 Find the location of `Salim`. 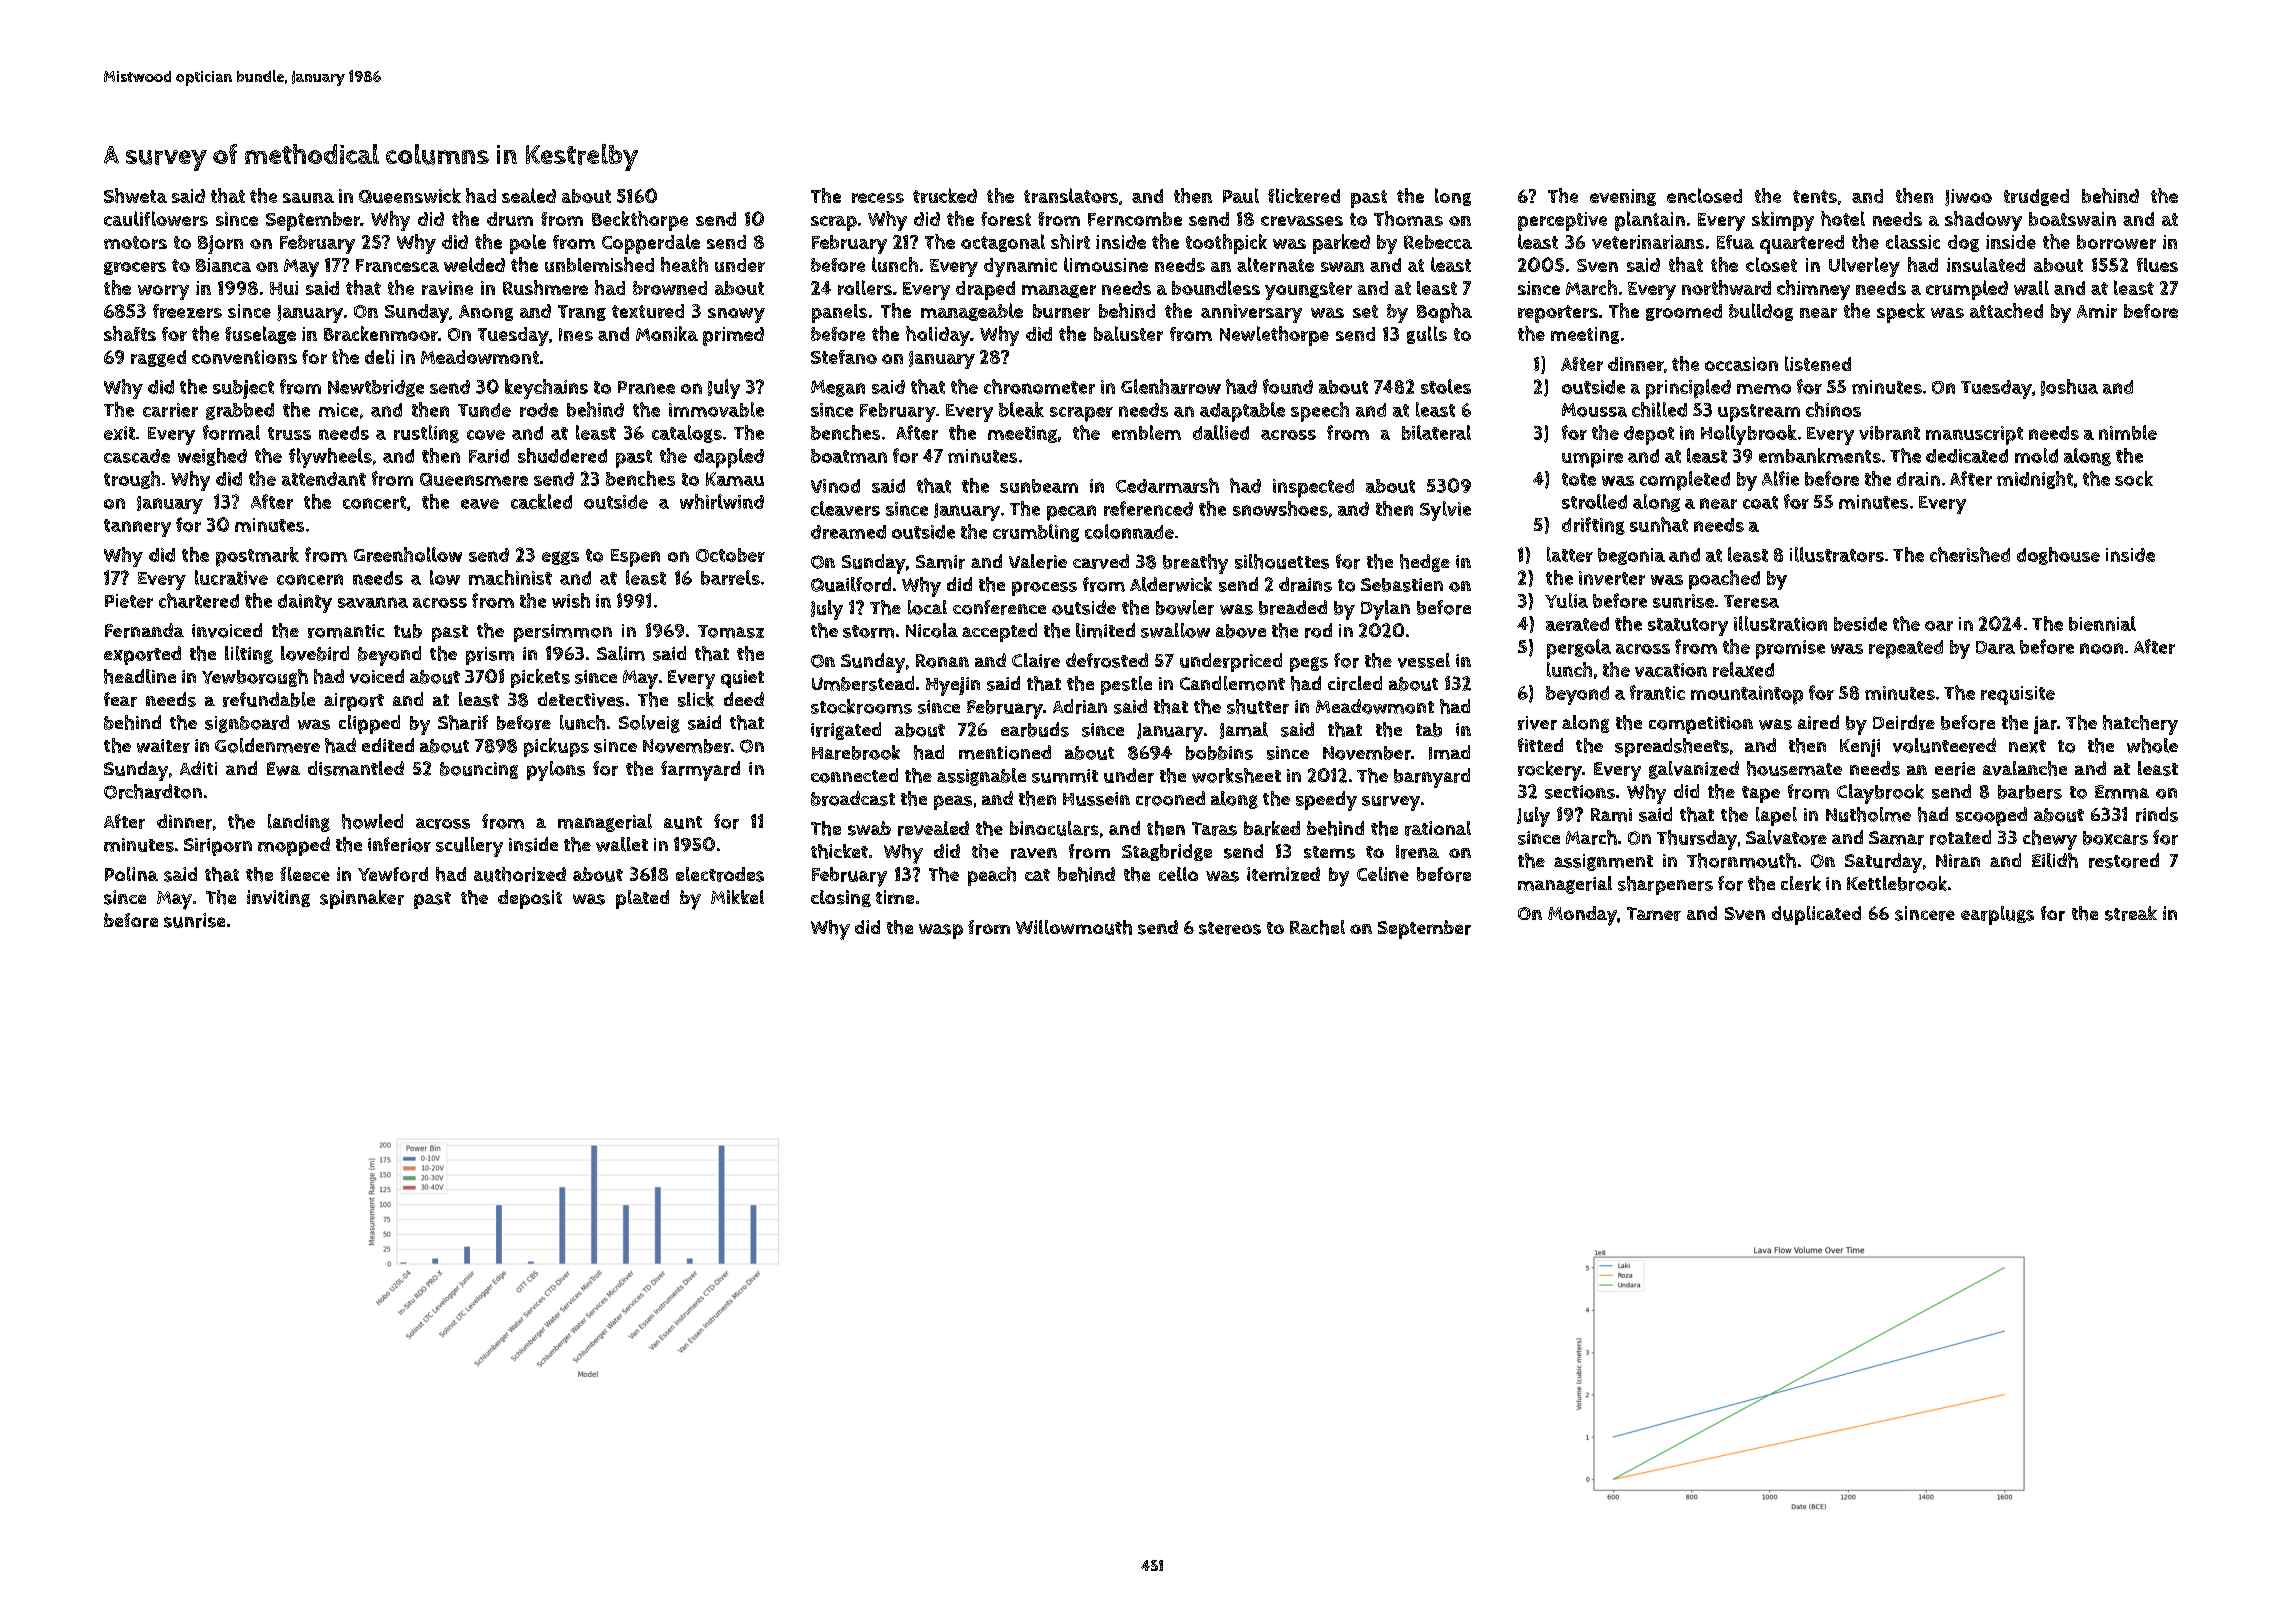

Salim is located at coordinates (621, 653).
